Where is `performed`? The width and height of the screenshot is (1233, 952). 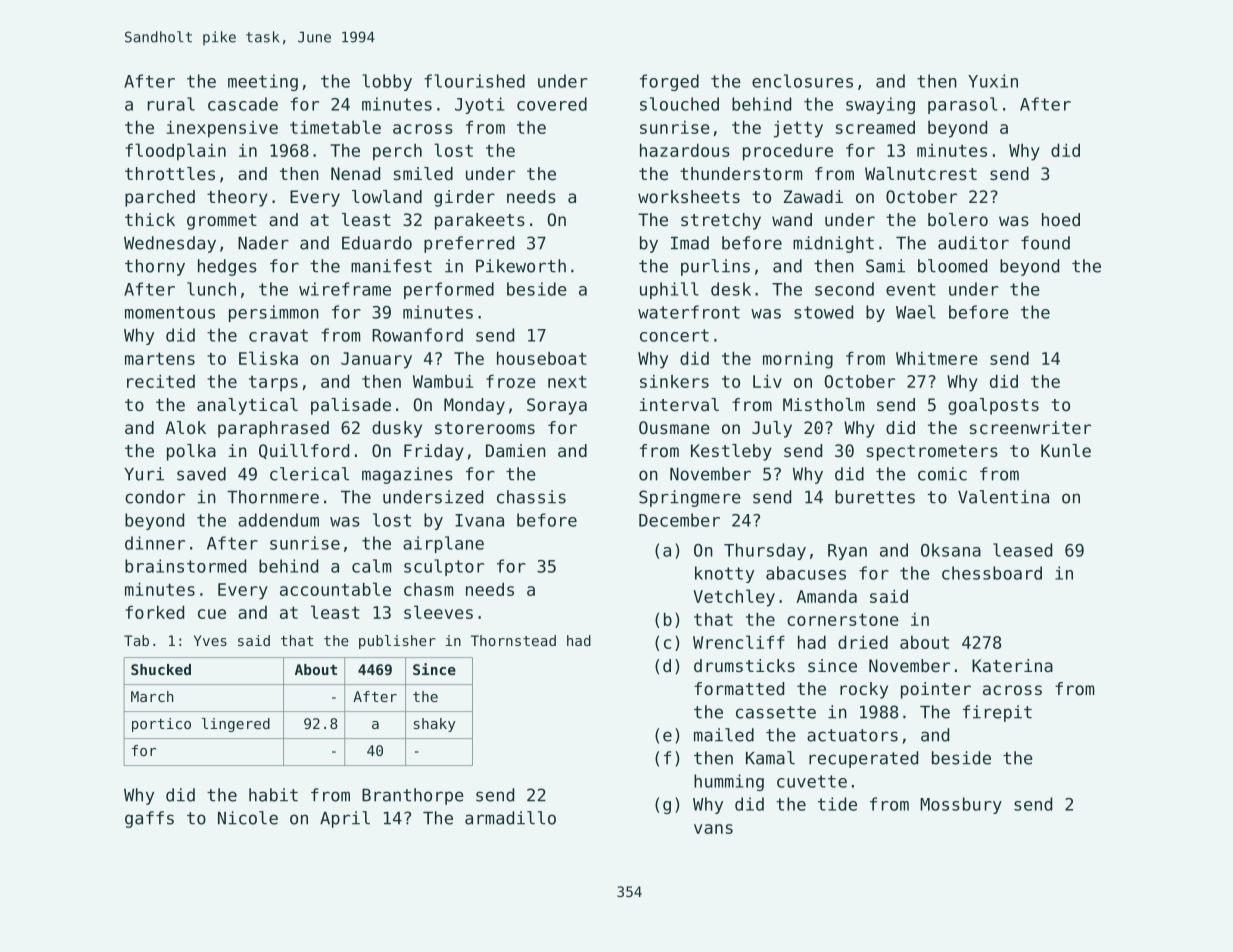 performed is located at coordinates (449, 290).
